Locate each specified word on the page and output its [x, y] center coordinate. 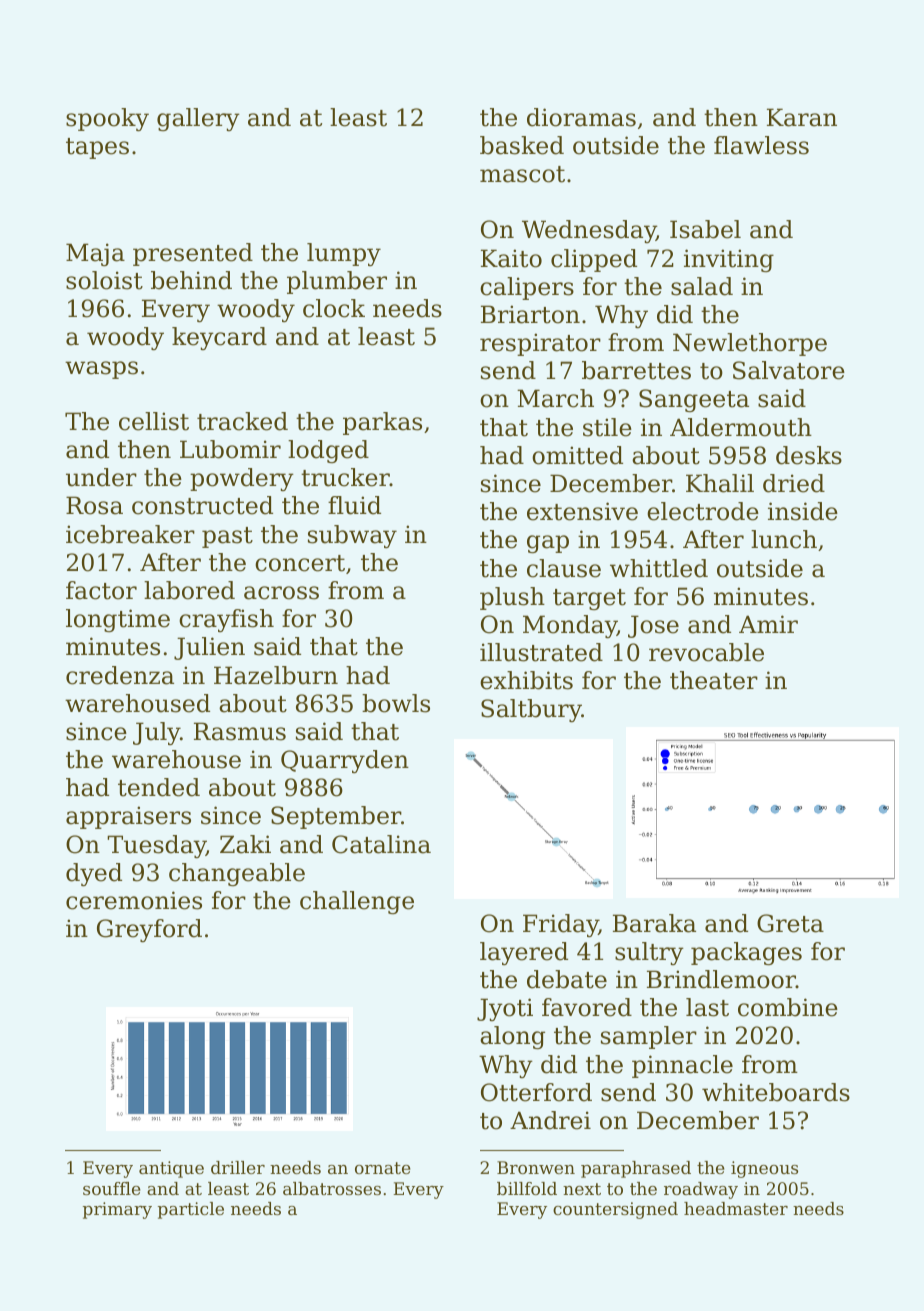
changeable [237, 874]
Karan [802, 117]
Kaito [511, 258]
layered [524, 953]
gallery [198, 119]
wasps [101, 370]
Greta [790, 923]
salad [702, 286]
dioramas [581, 117]
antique [171, 1169]
